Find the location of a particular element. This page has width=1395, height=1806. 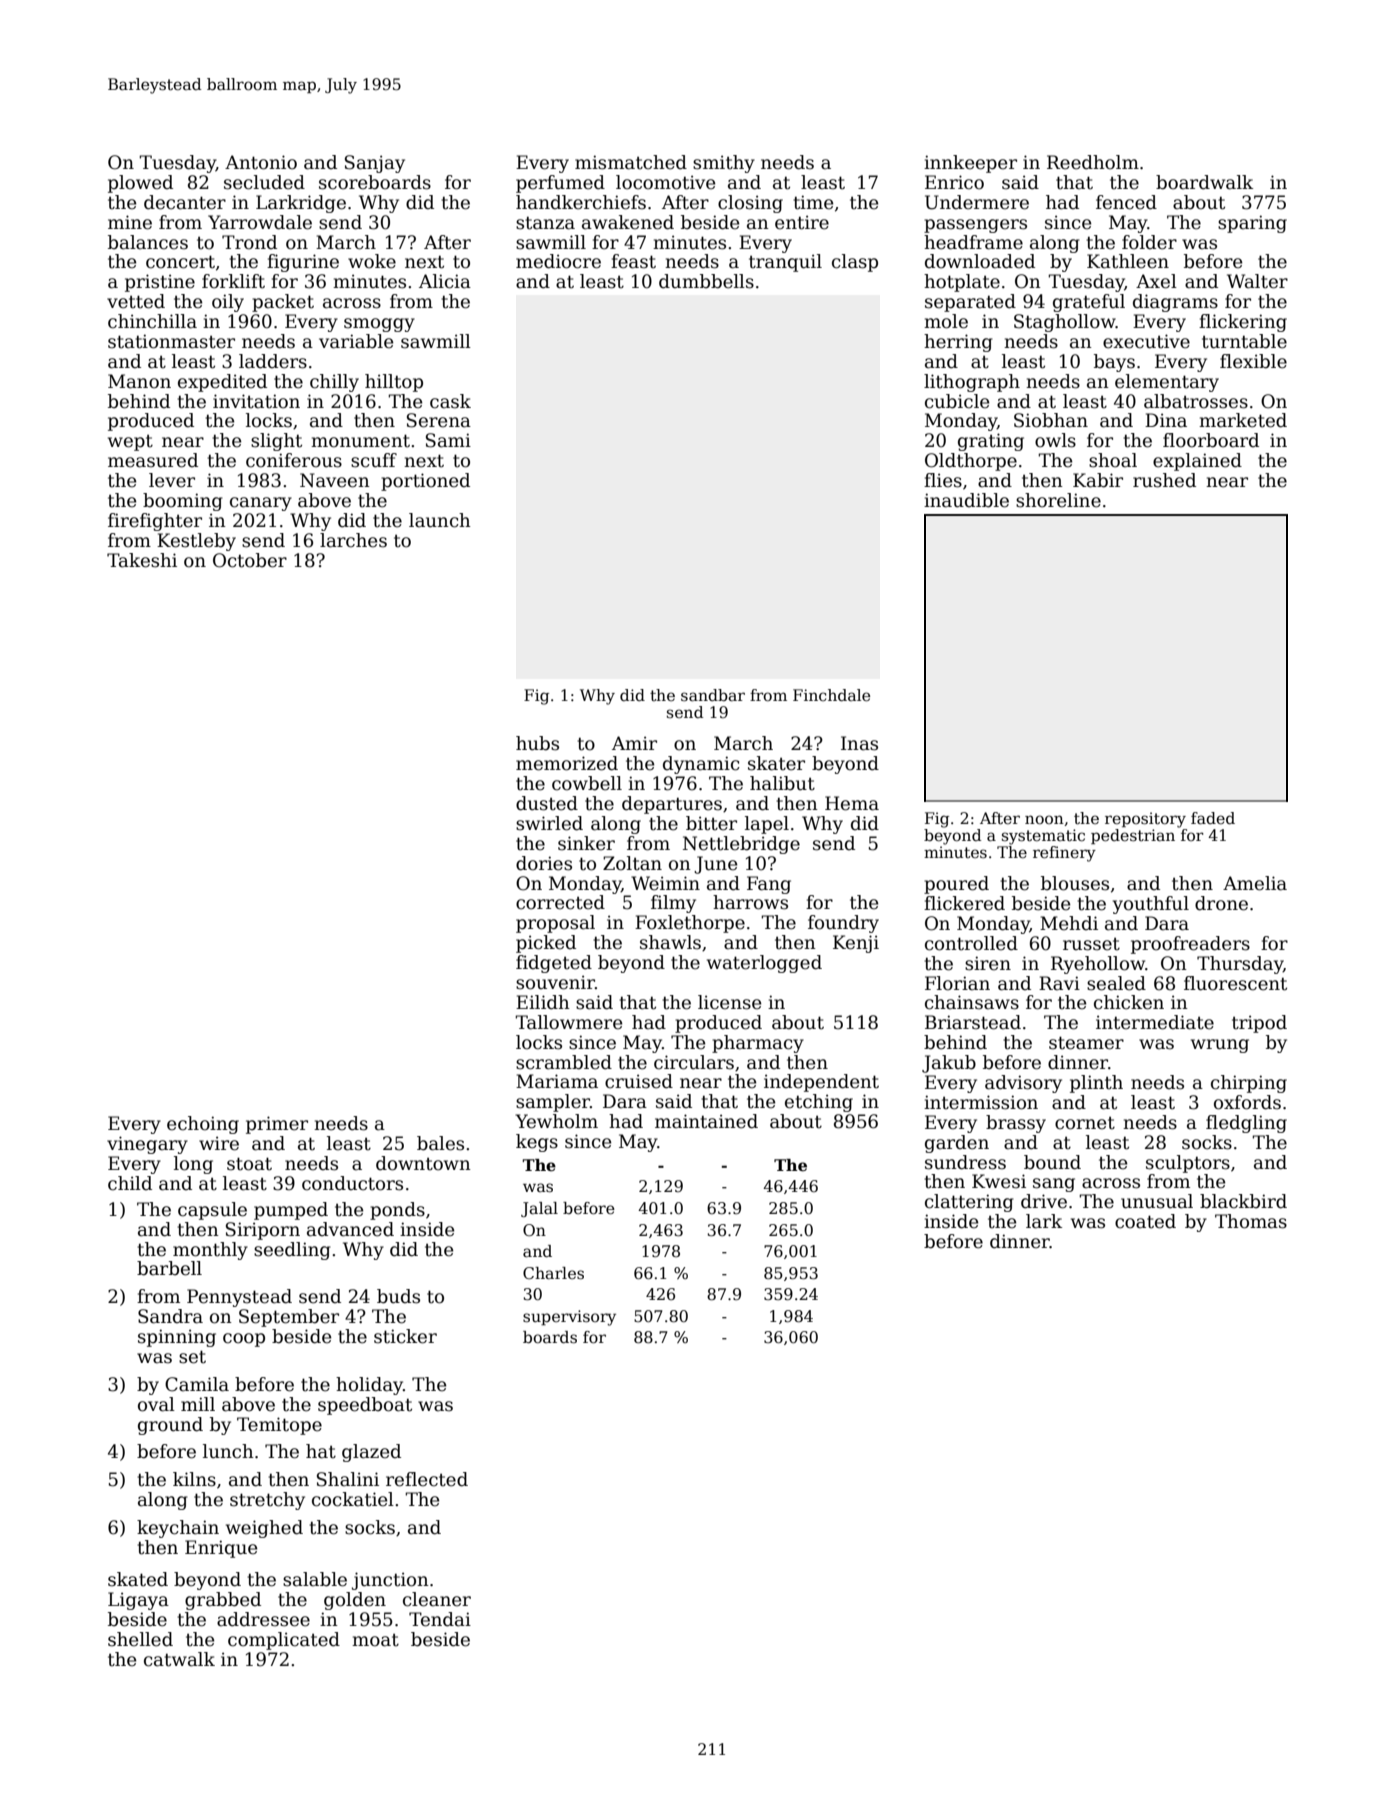

diagrams is located at coordinates (1175, 303).
